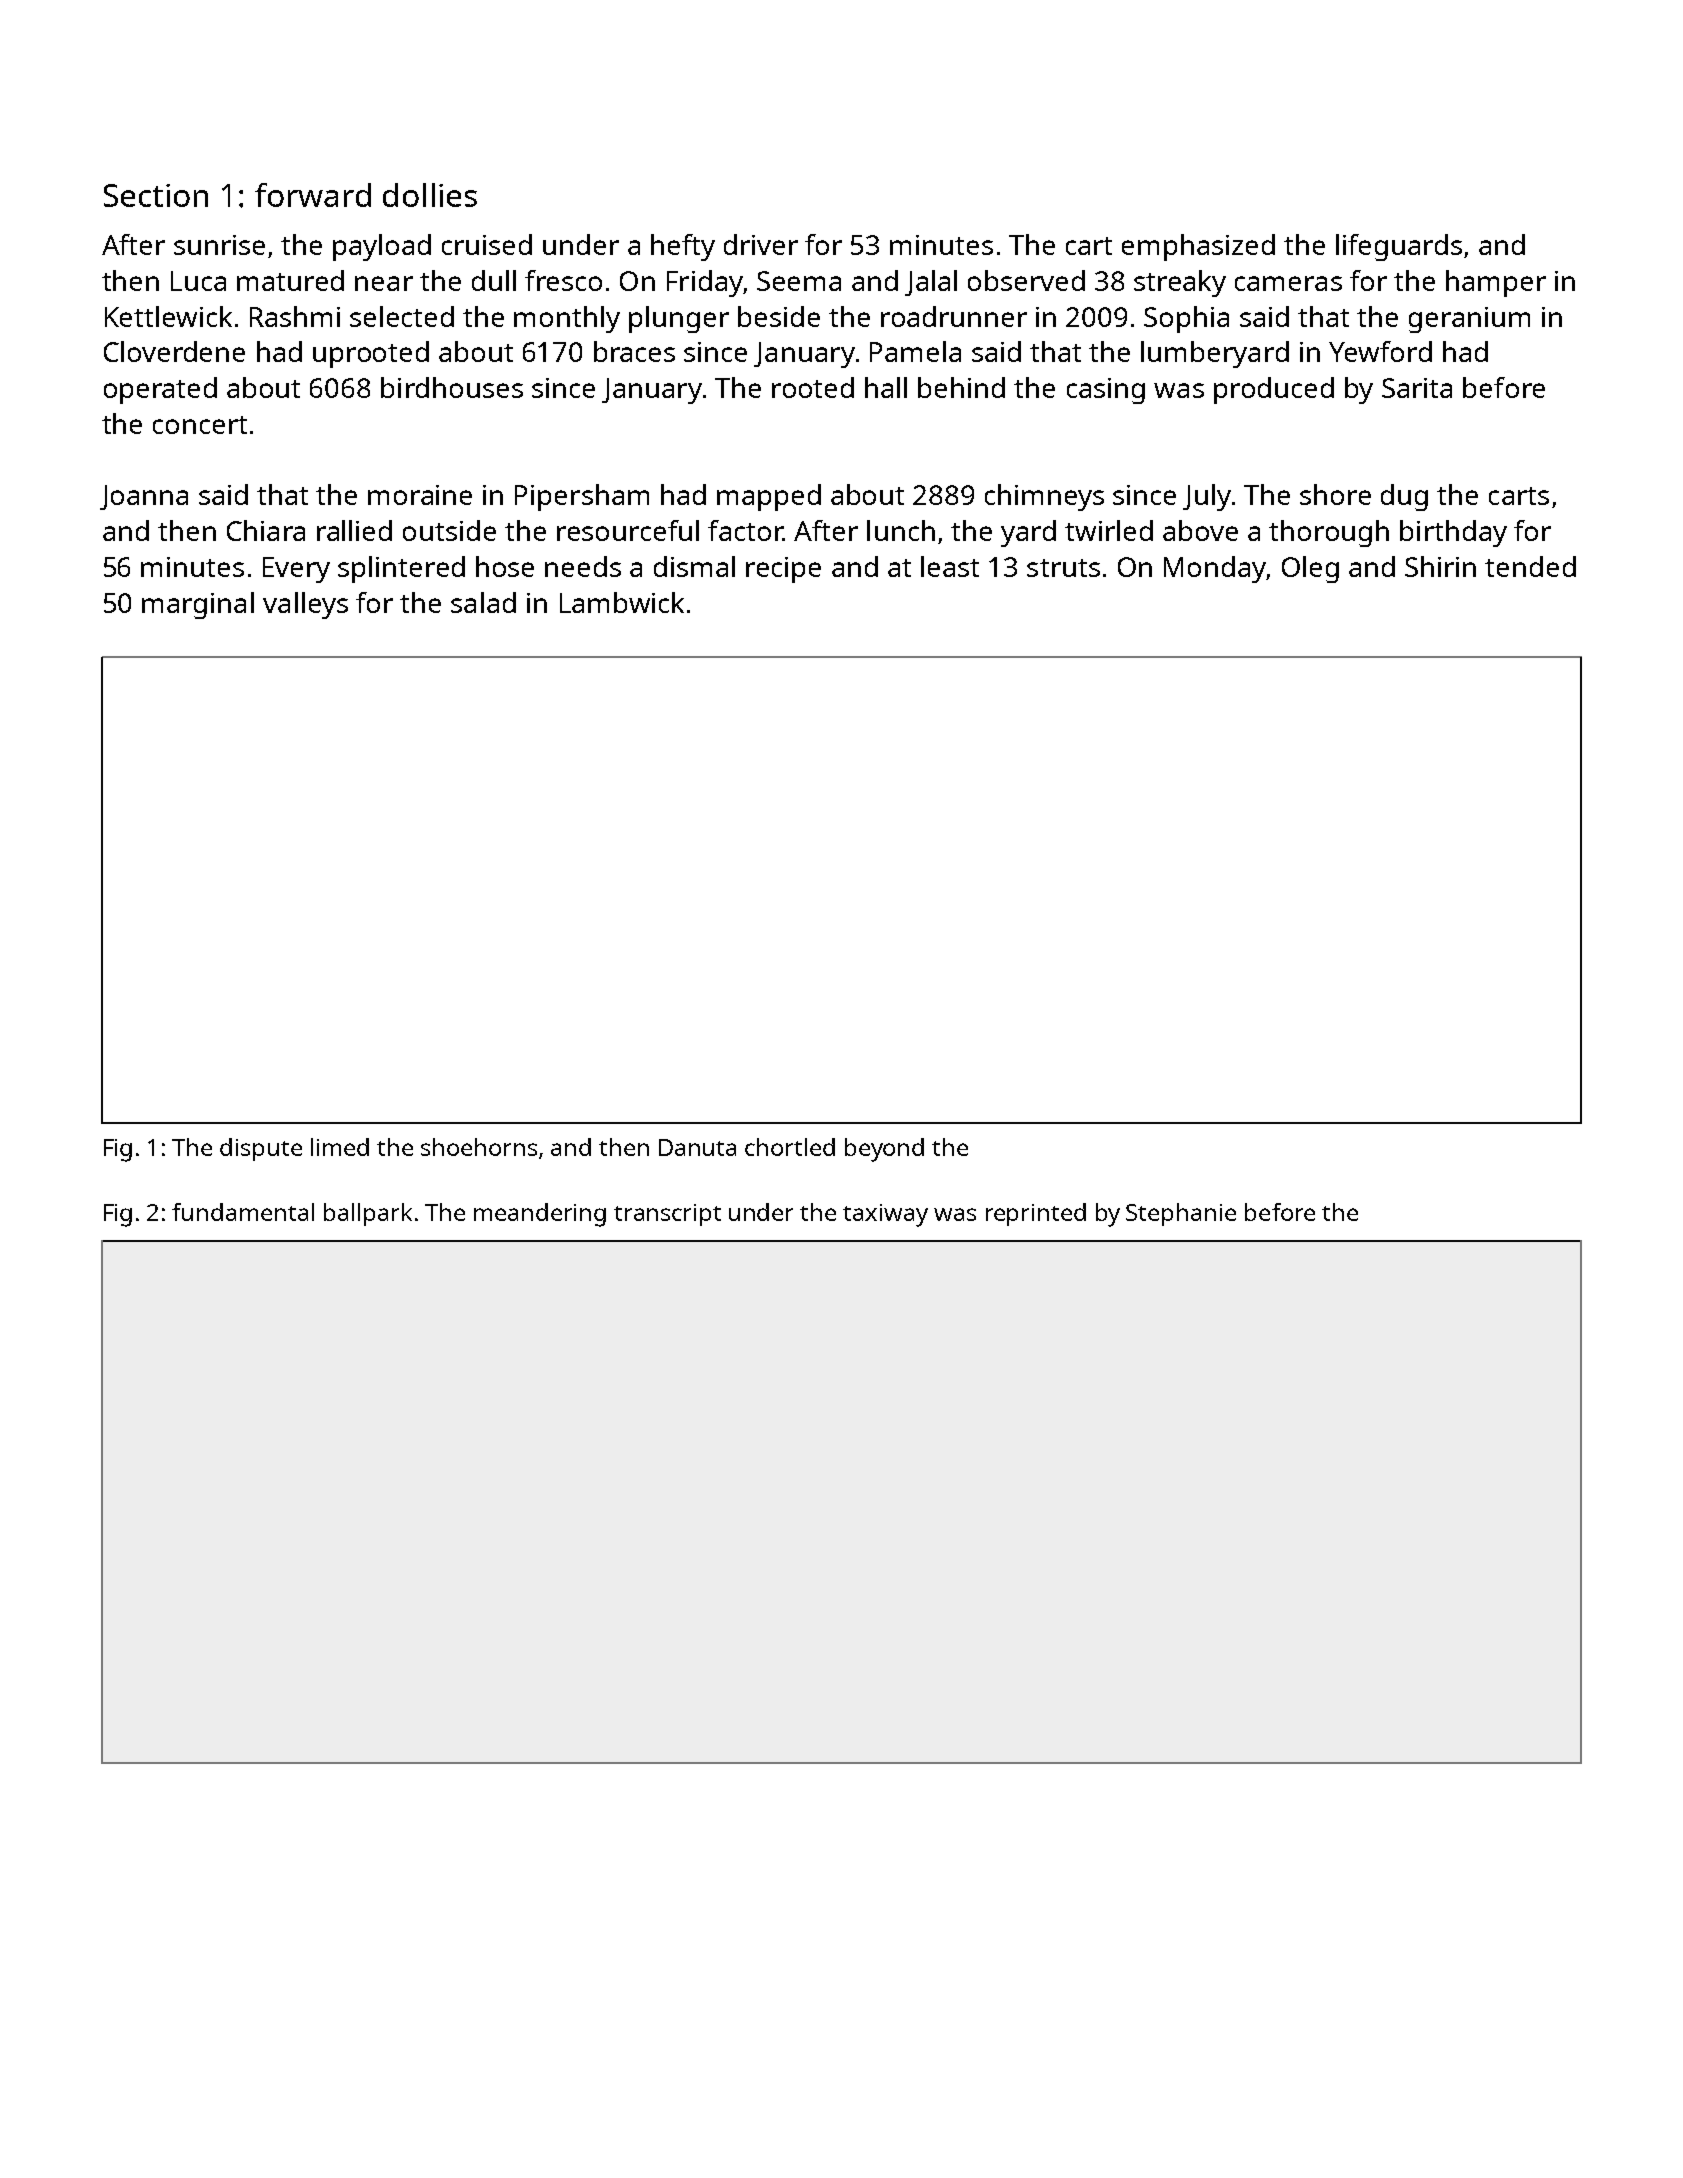 The image size is (1683, 2178). Describe the element at coordinates (582, 497) in the document. I see `Pipersham` at that location.
